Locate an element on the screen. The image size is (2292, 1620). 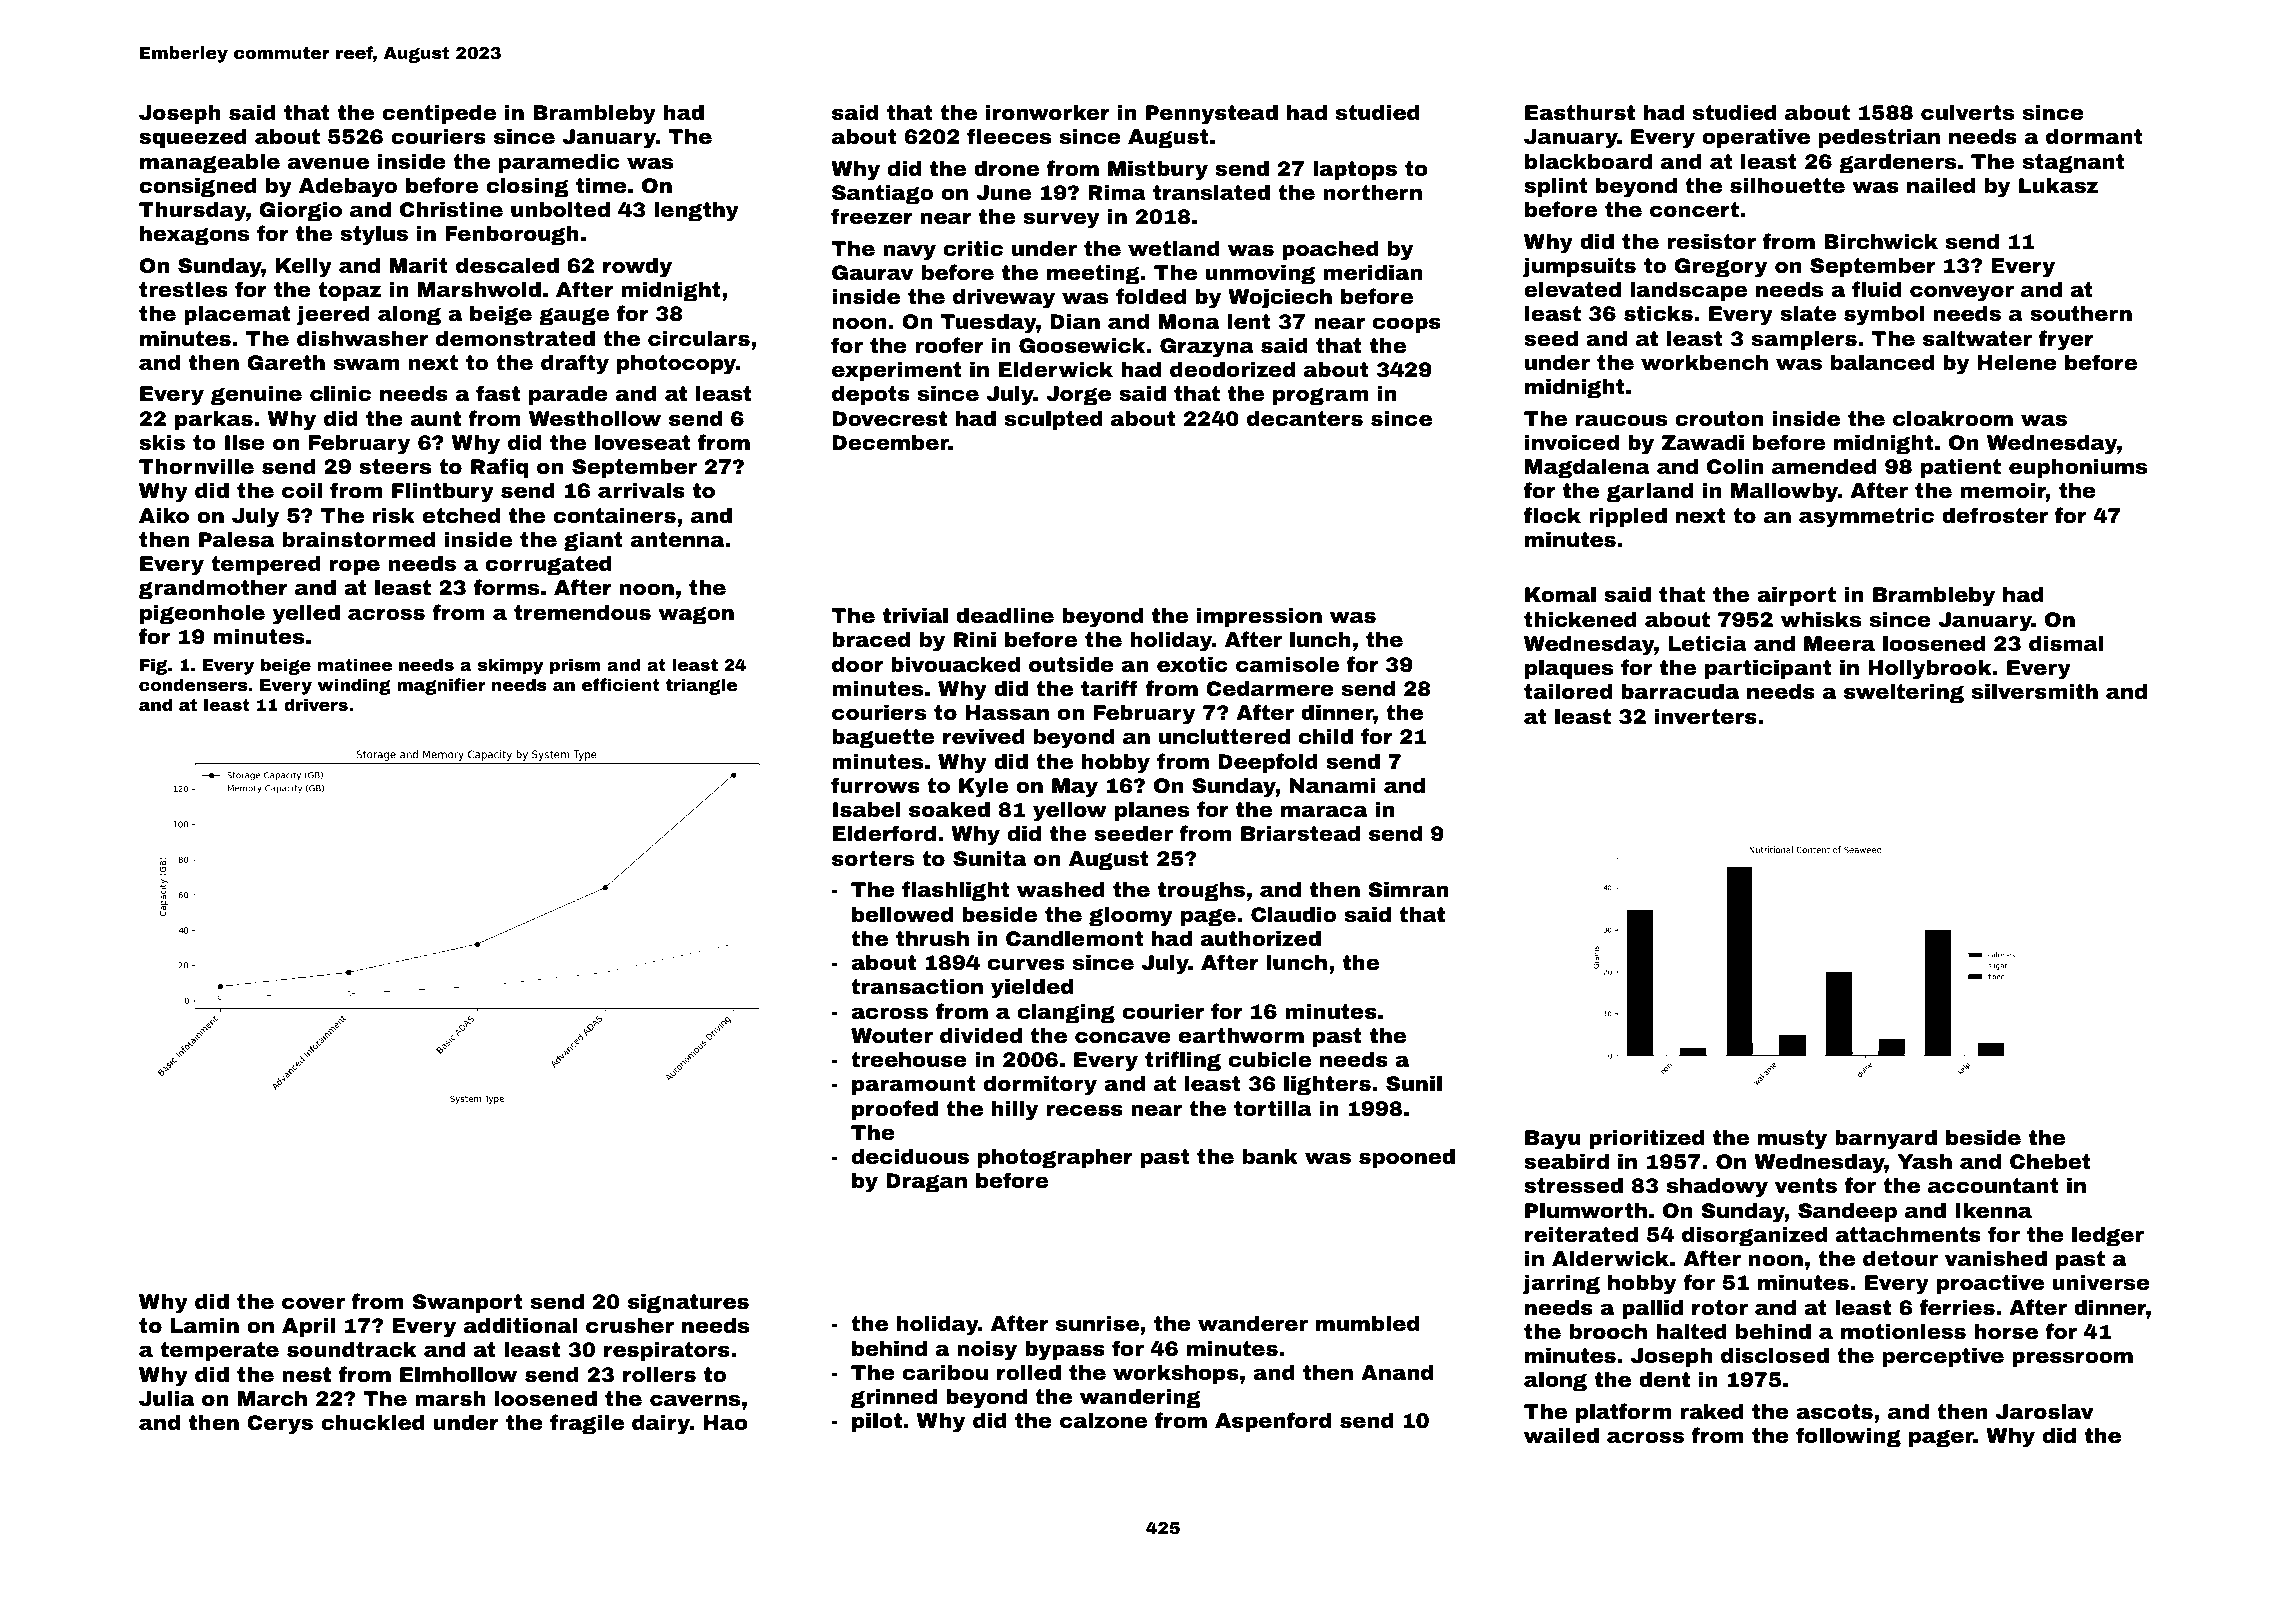
Wouter is located at coordinates (892, 1035).
